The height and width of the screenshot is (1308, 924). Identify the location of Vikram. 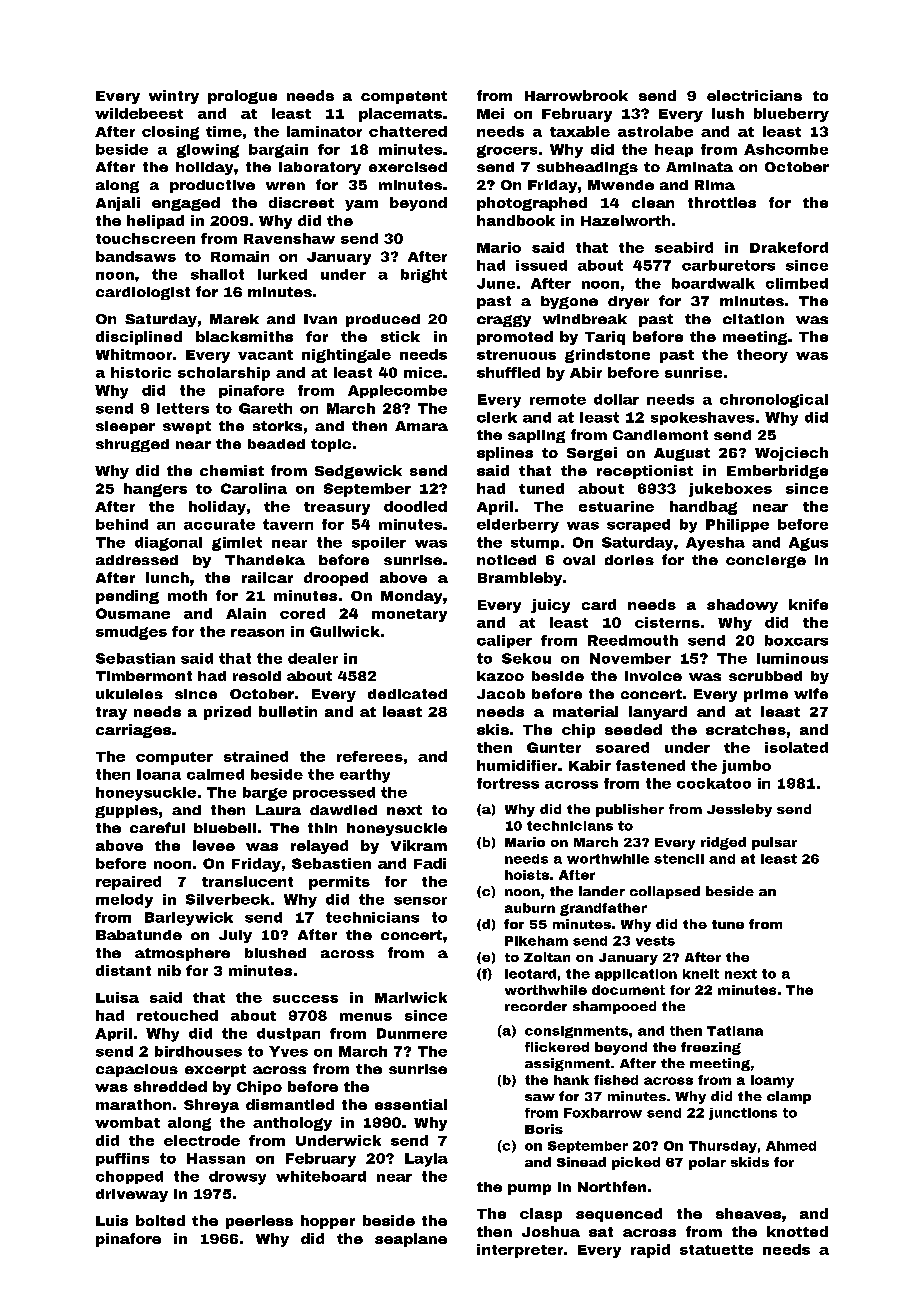
(419, 845).
